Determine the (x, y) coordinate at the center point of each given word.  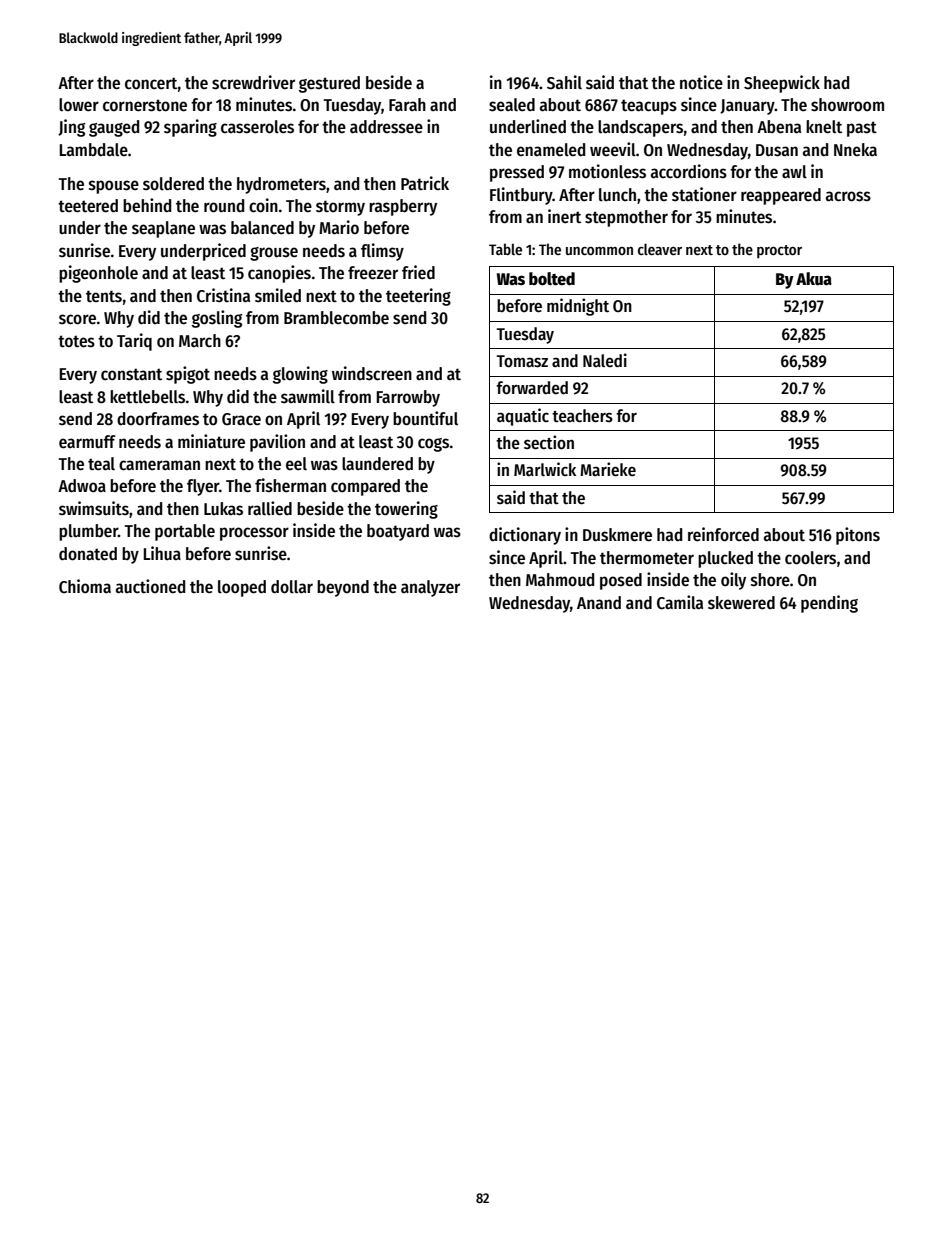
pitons (858, 536)
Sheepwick (782, 84)
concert (151, 83)
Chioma (85, 586)
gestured (329, 84)
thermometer (647, 558)
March (200, 340)
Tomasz (522, 361)
